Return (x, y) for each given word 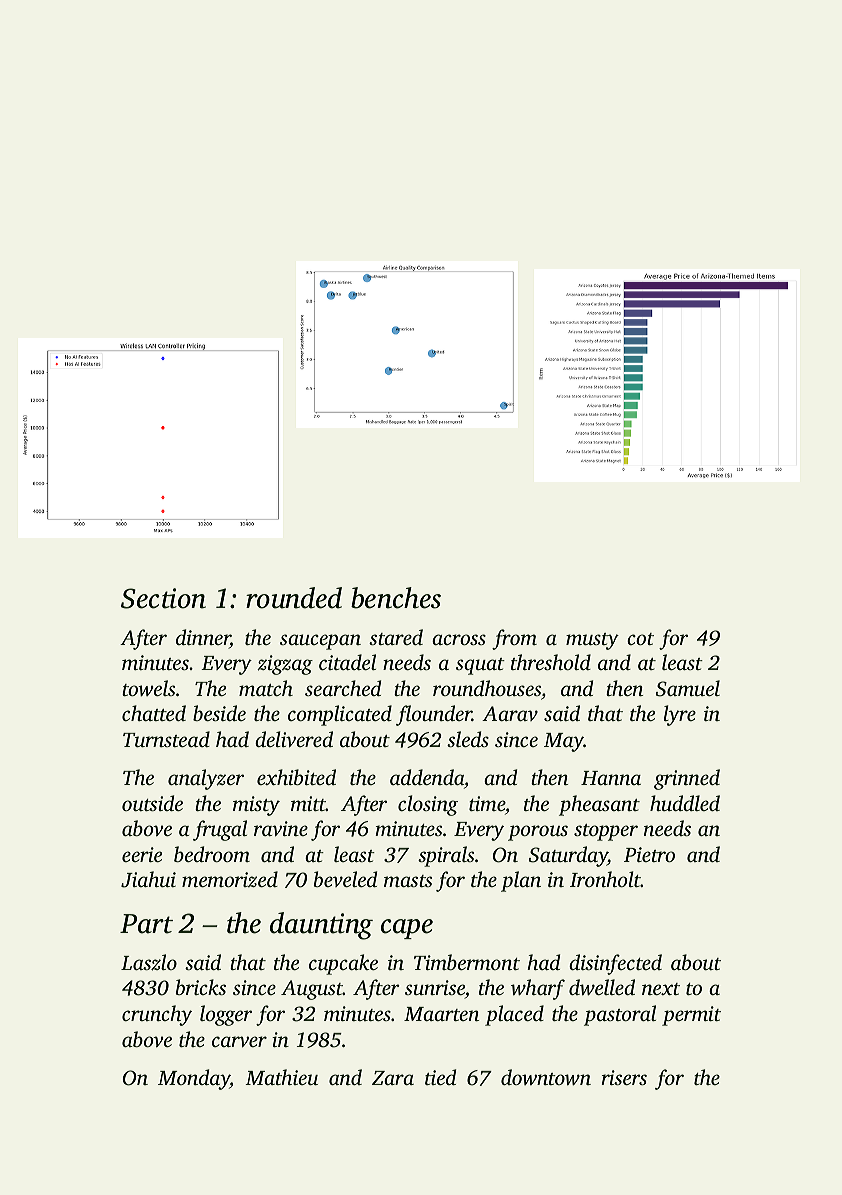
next (661, 989)
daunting (321, 926)
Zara (393, 1078)
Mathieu (281, 1077)
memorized (230, 879)
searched (343, 688)
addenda (427, 777)
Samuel (688, 688)
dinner (203, 638)
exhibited (296, 777)
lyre (680, 715)
